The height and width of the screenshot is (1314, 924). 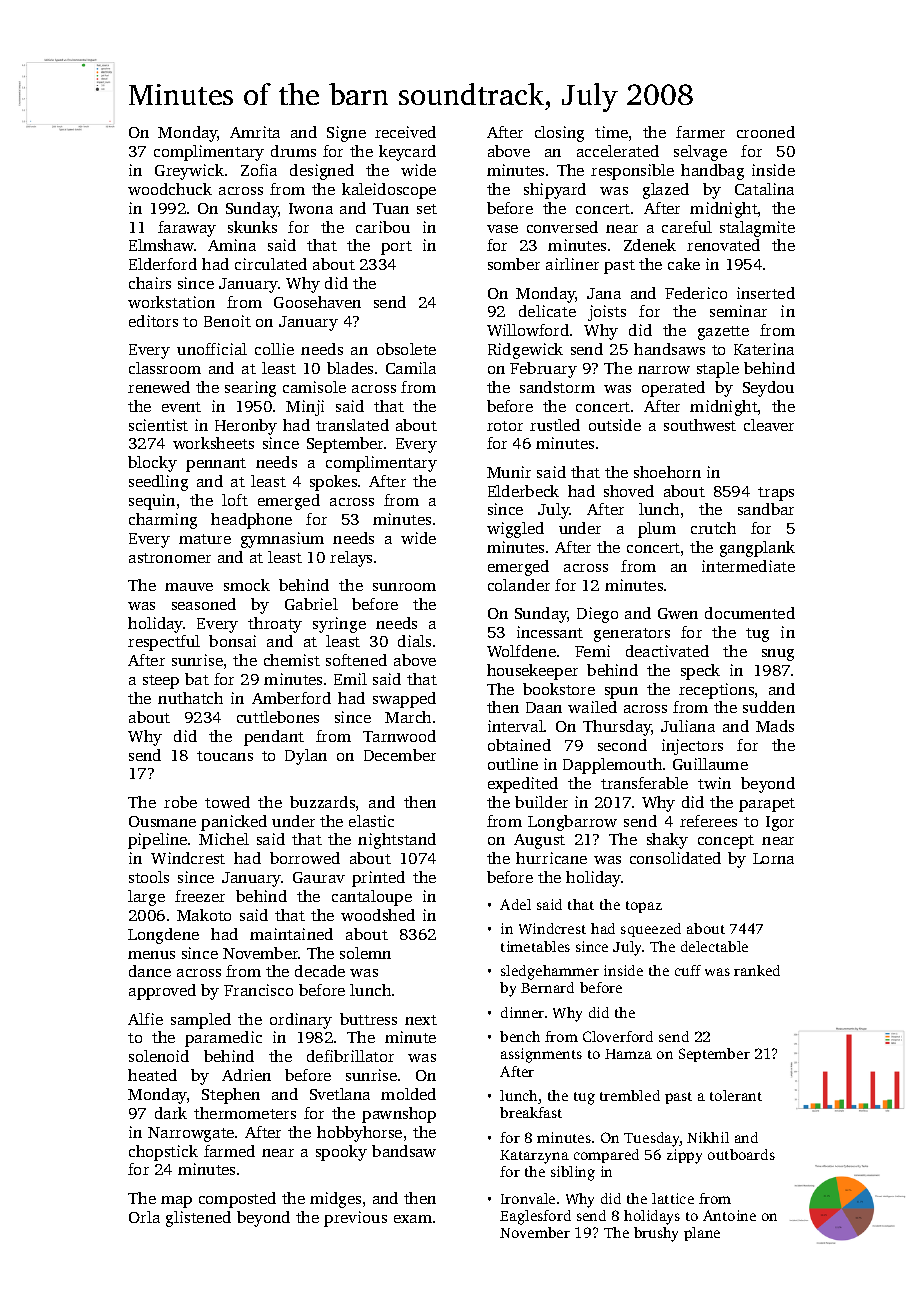 I want to click on event, so click(x=181, y=407).
